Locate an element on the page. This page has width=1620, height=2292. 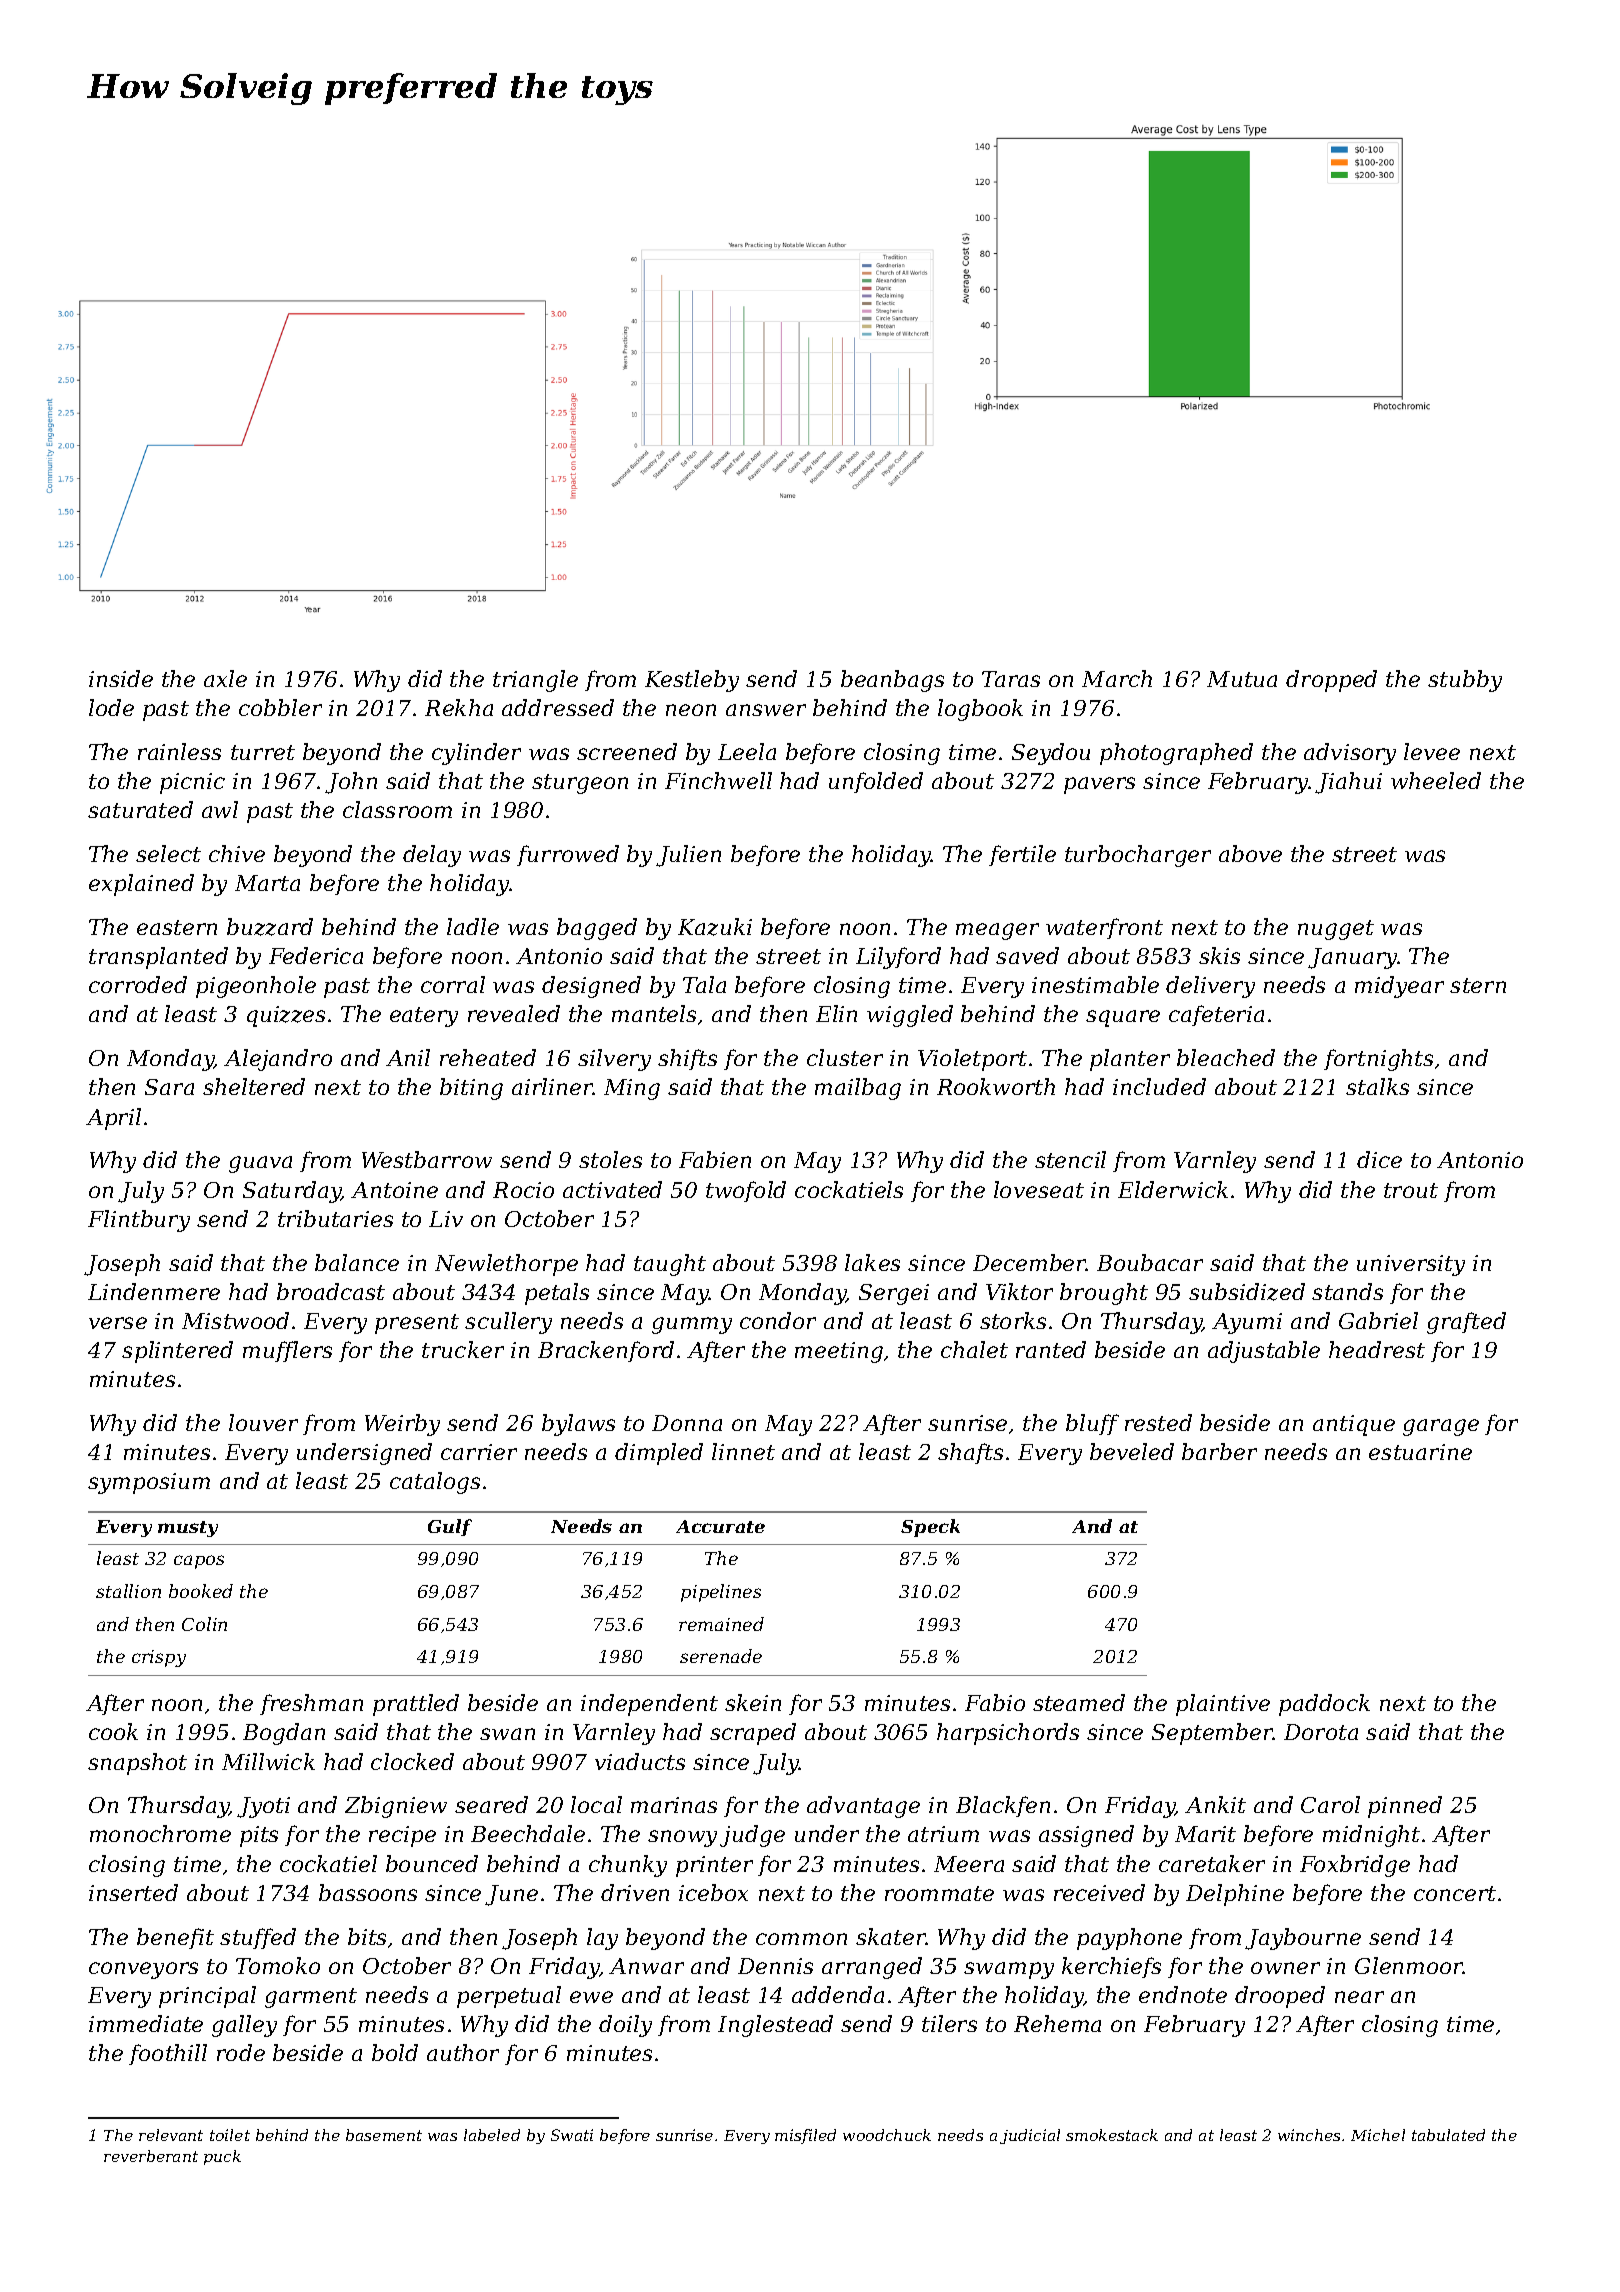
marinas is located at coordinates (674, 1805).
